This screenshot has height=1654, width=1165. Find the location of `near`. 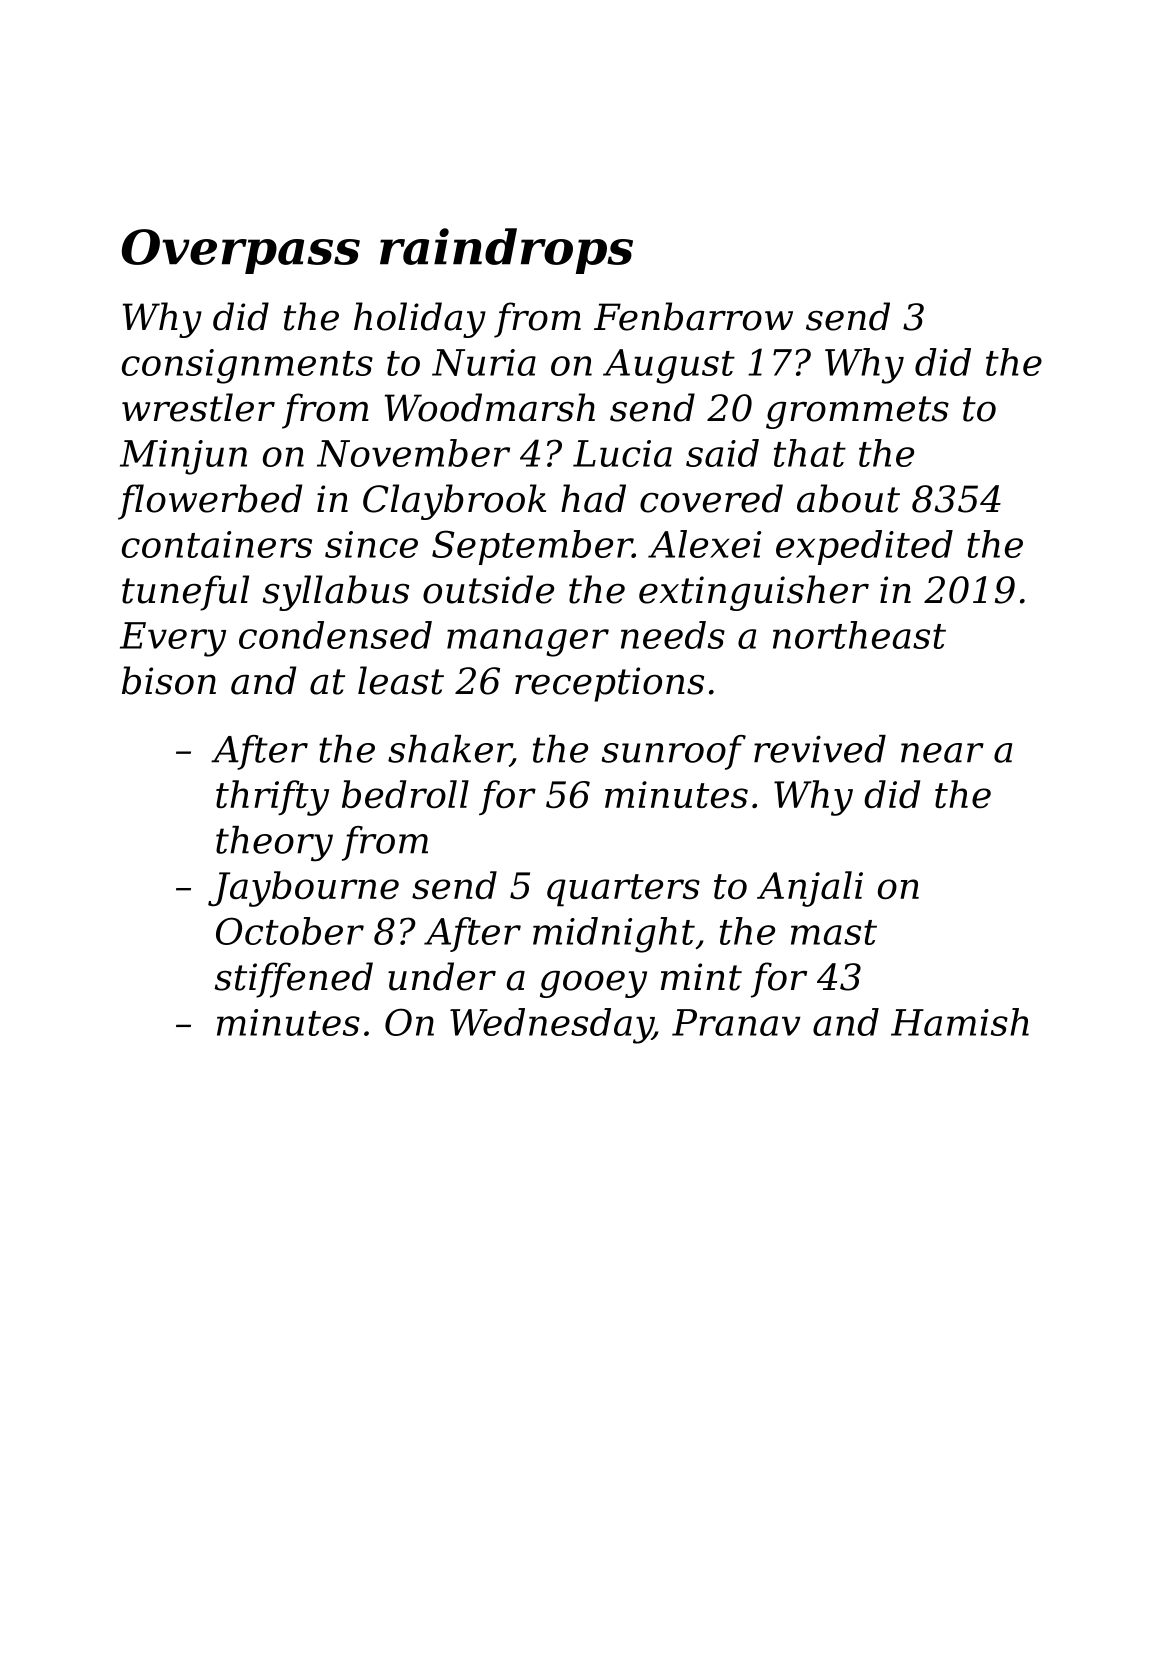

near is located at coordinates (942, 753).
